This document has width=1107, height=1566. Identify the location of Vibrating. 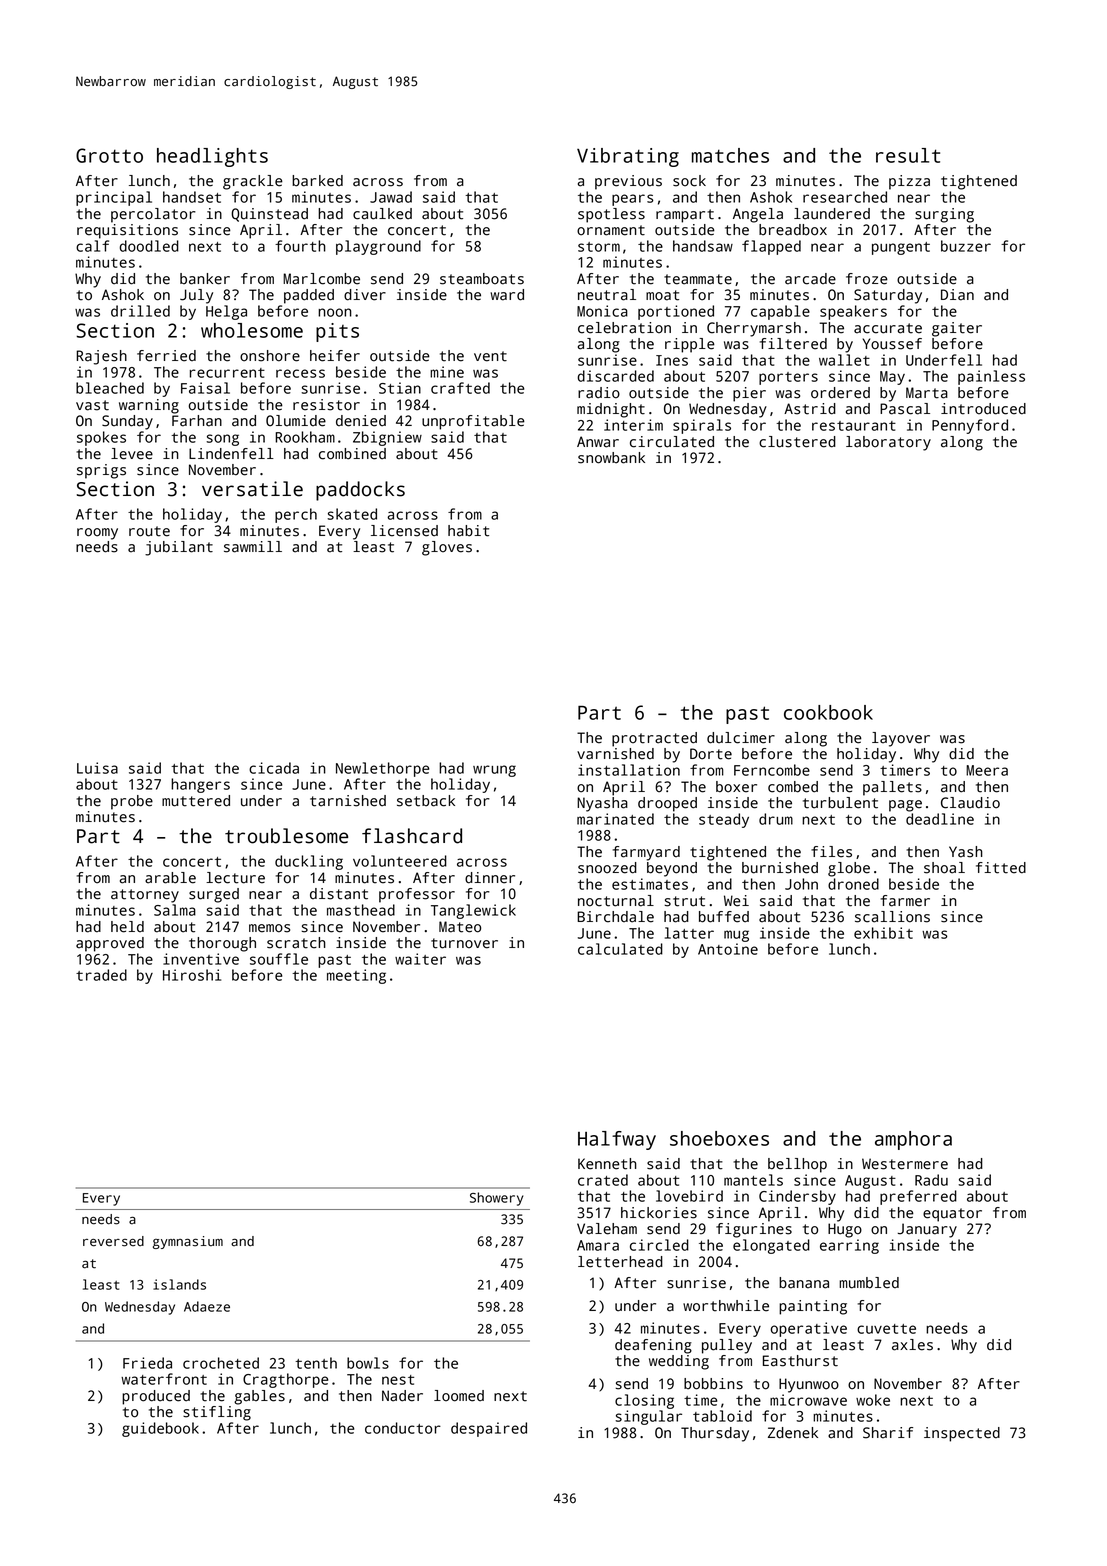
(628, 157).
